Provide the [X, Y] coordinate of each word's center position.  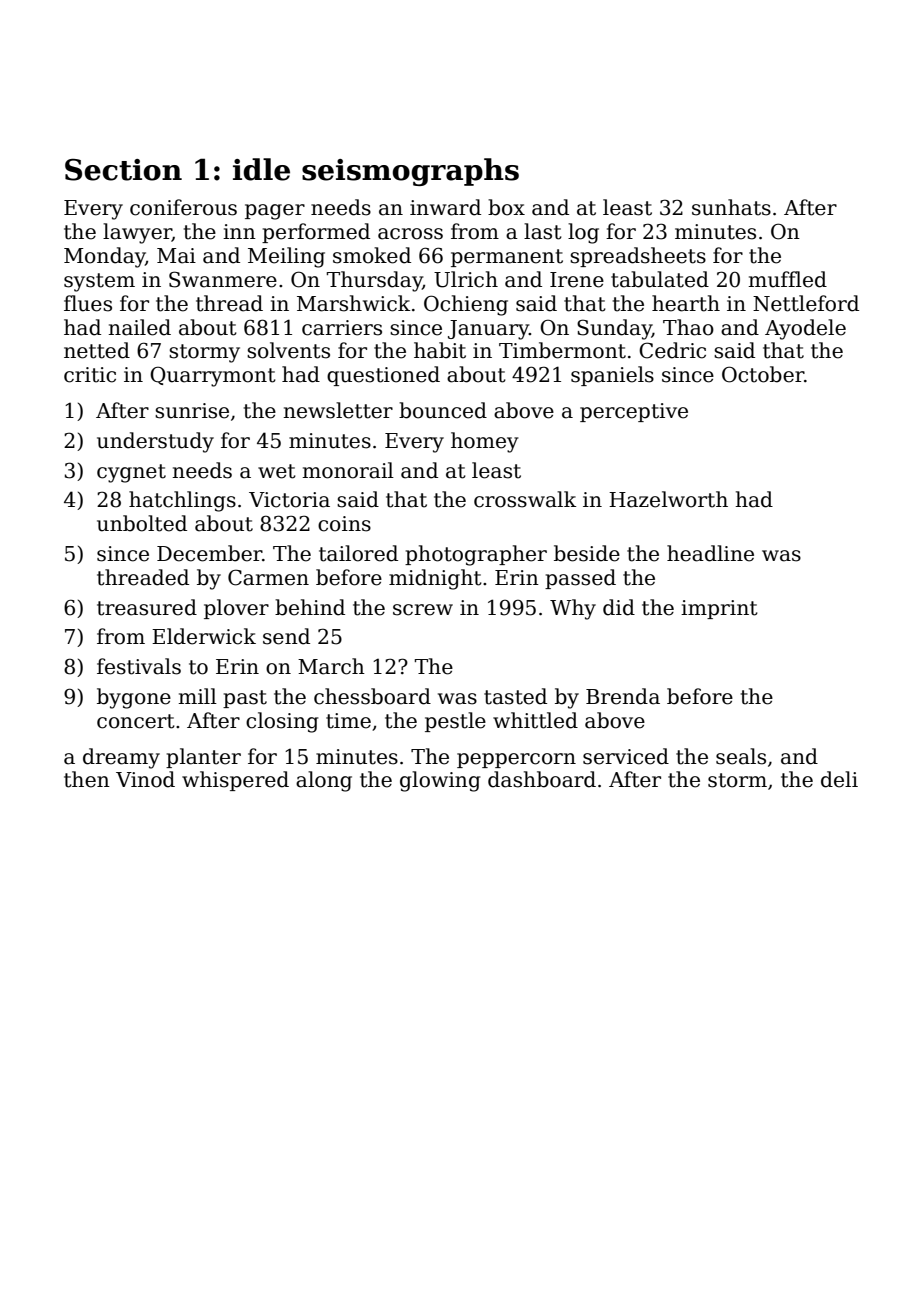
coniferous [183, 207]
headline [710, 553]
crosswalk [525, 499]
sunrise [192, 411]
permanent [507, 258]
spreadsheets [638, 257]
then [87, 779]
